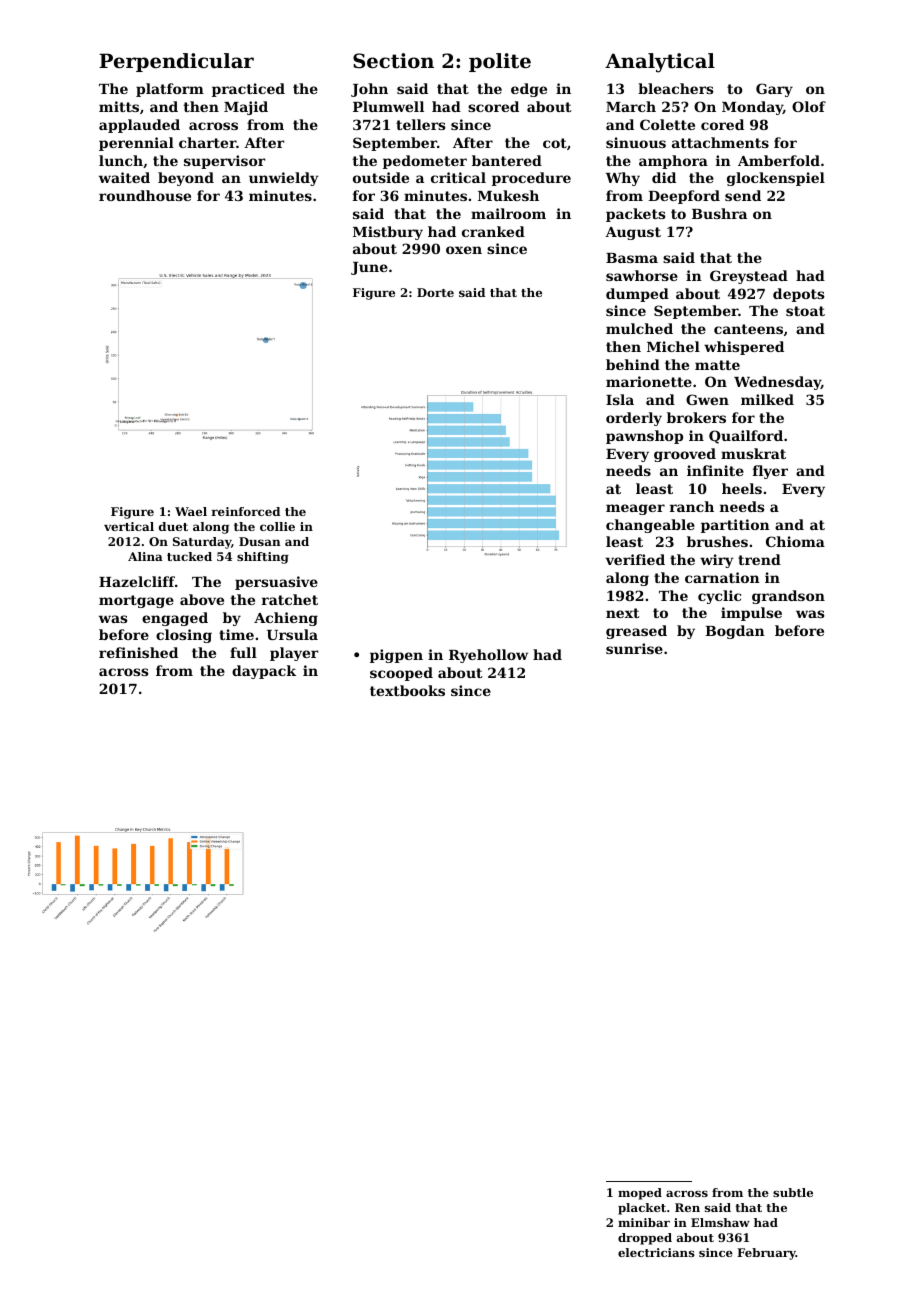 The width and height of the screenshot is (924, 1308). I want to click on dropped, so click(645, 1239).
